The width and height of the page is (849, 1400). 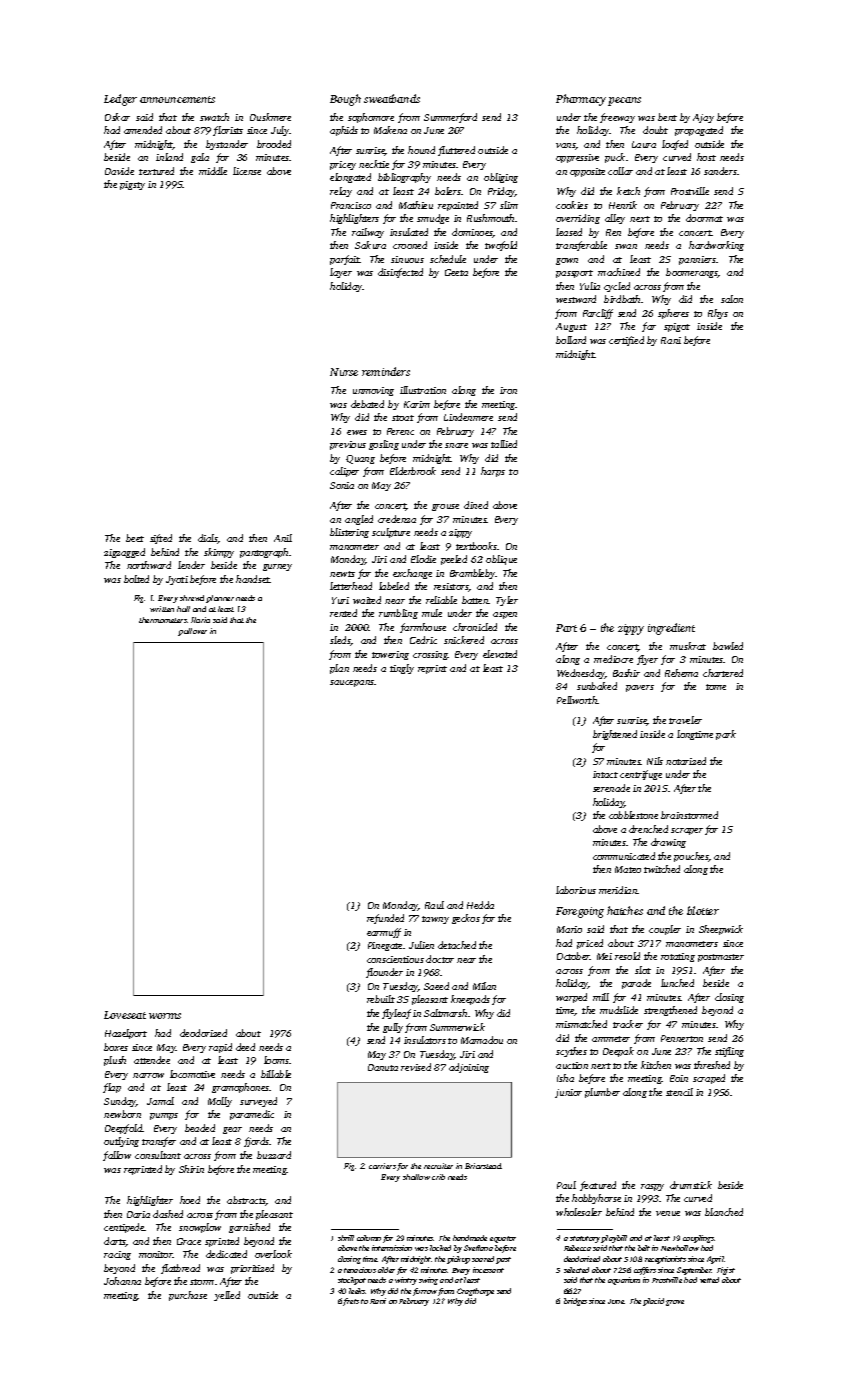 I want to click on rebuilt, so click(x=381, y=999).
